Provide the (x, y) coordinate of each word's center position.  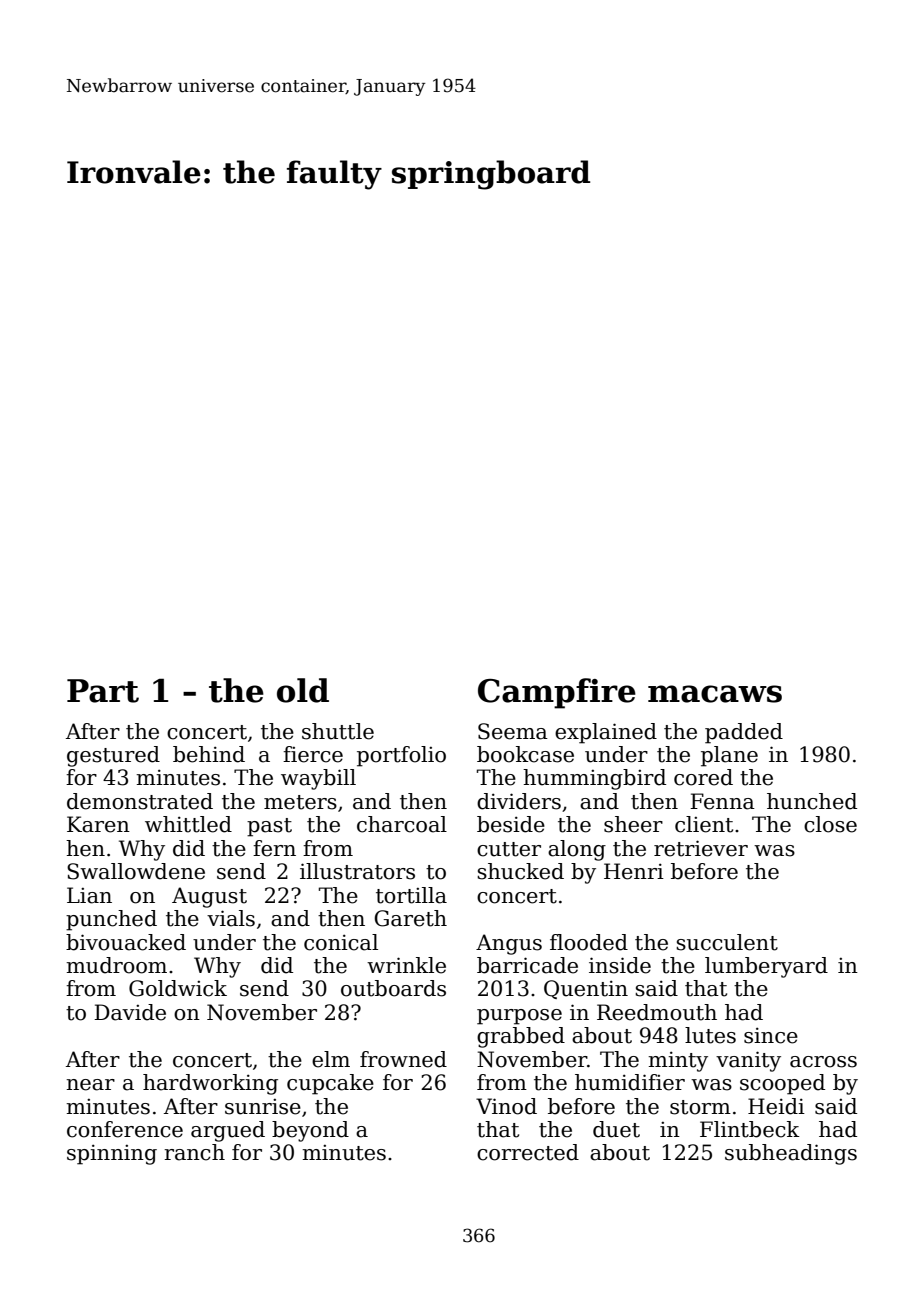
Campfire (557, 693)
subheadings (791, 1154)
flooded (589, 942)
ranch (194, 1152)
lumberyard (766, 967)
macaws (715, 694)
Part (103, 691)
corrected (528, 1152)
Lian (89, 895)
